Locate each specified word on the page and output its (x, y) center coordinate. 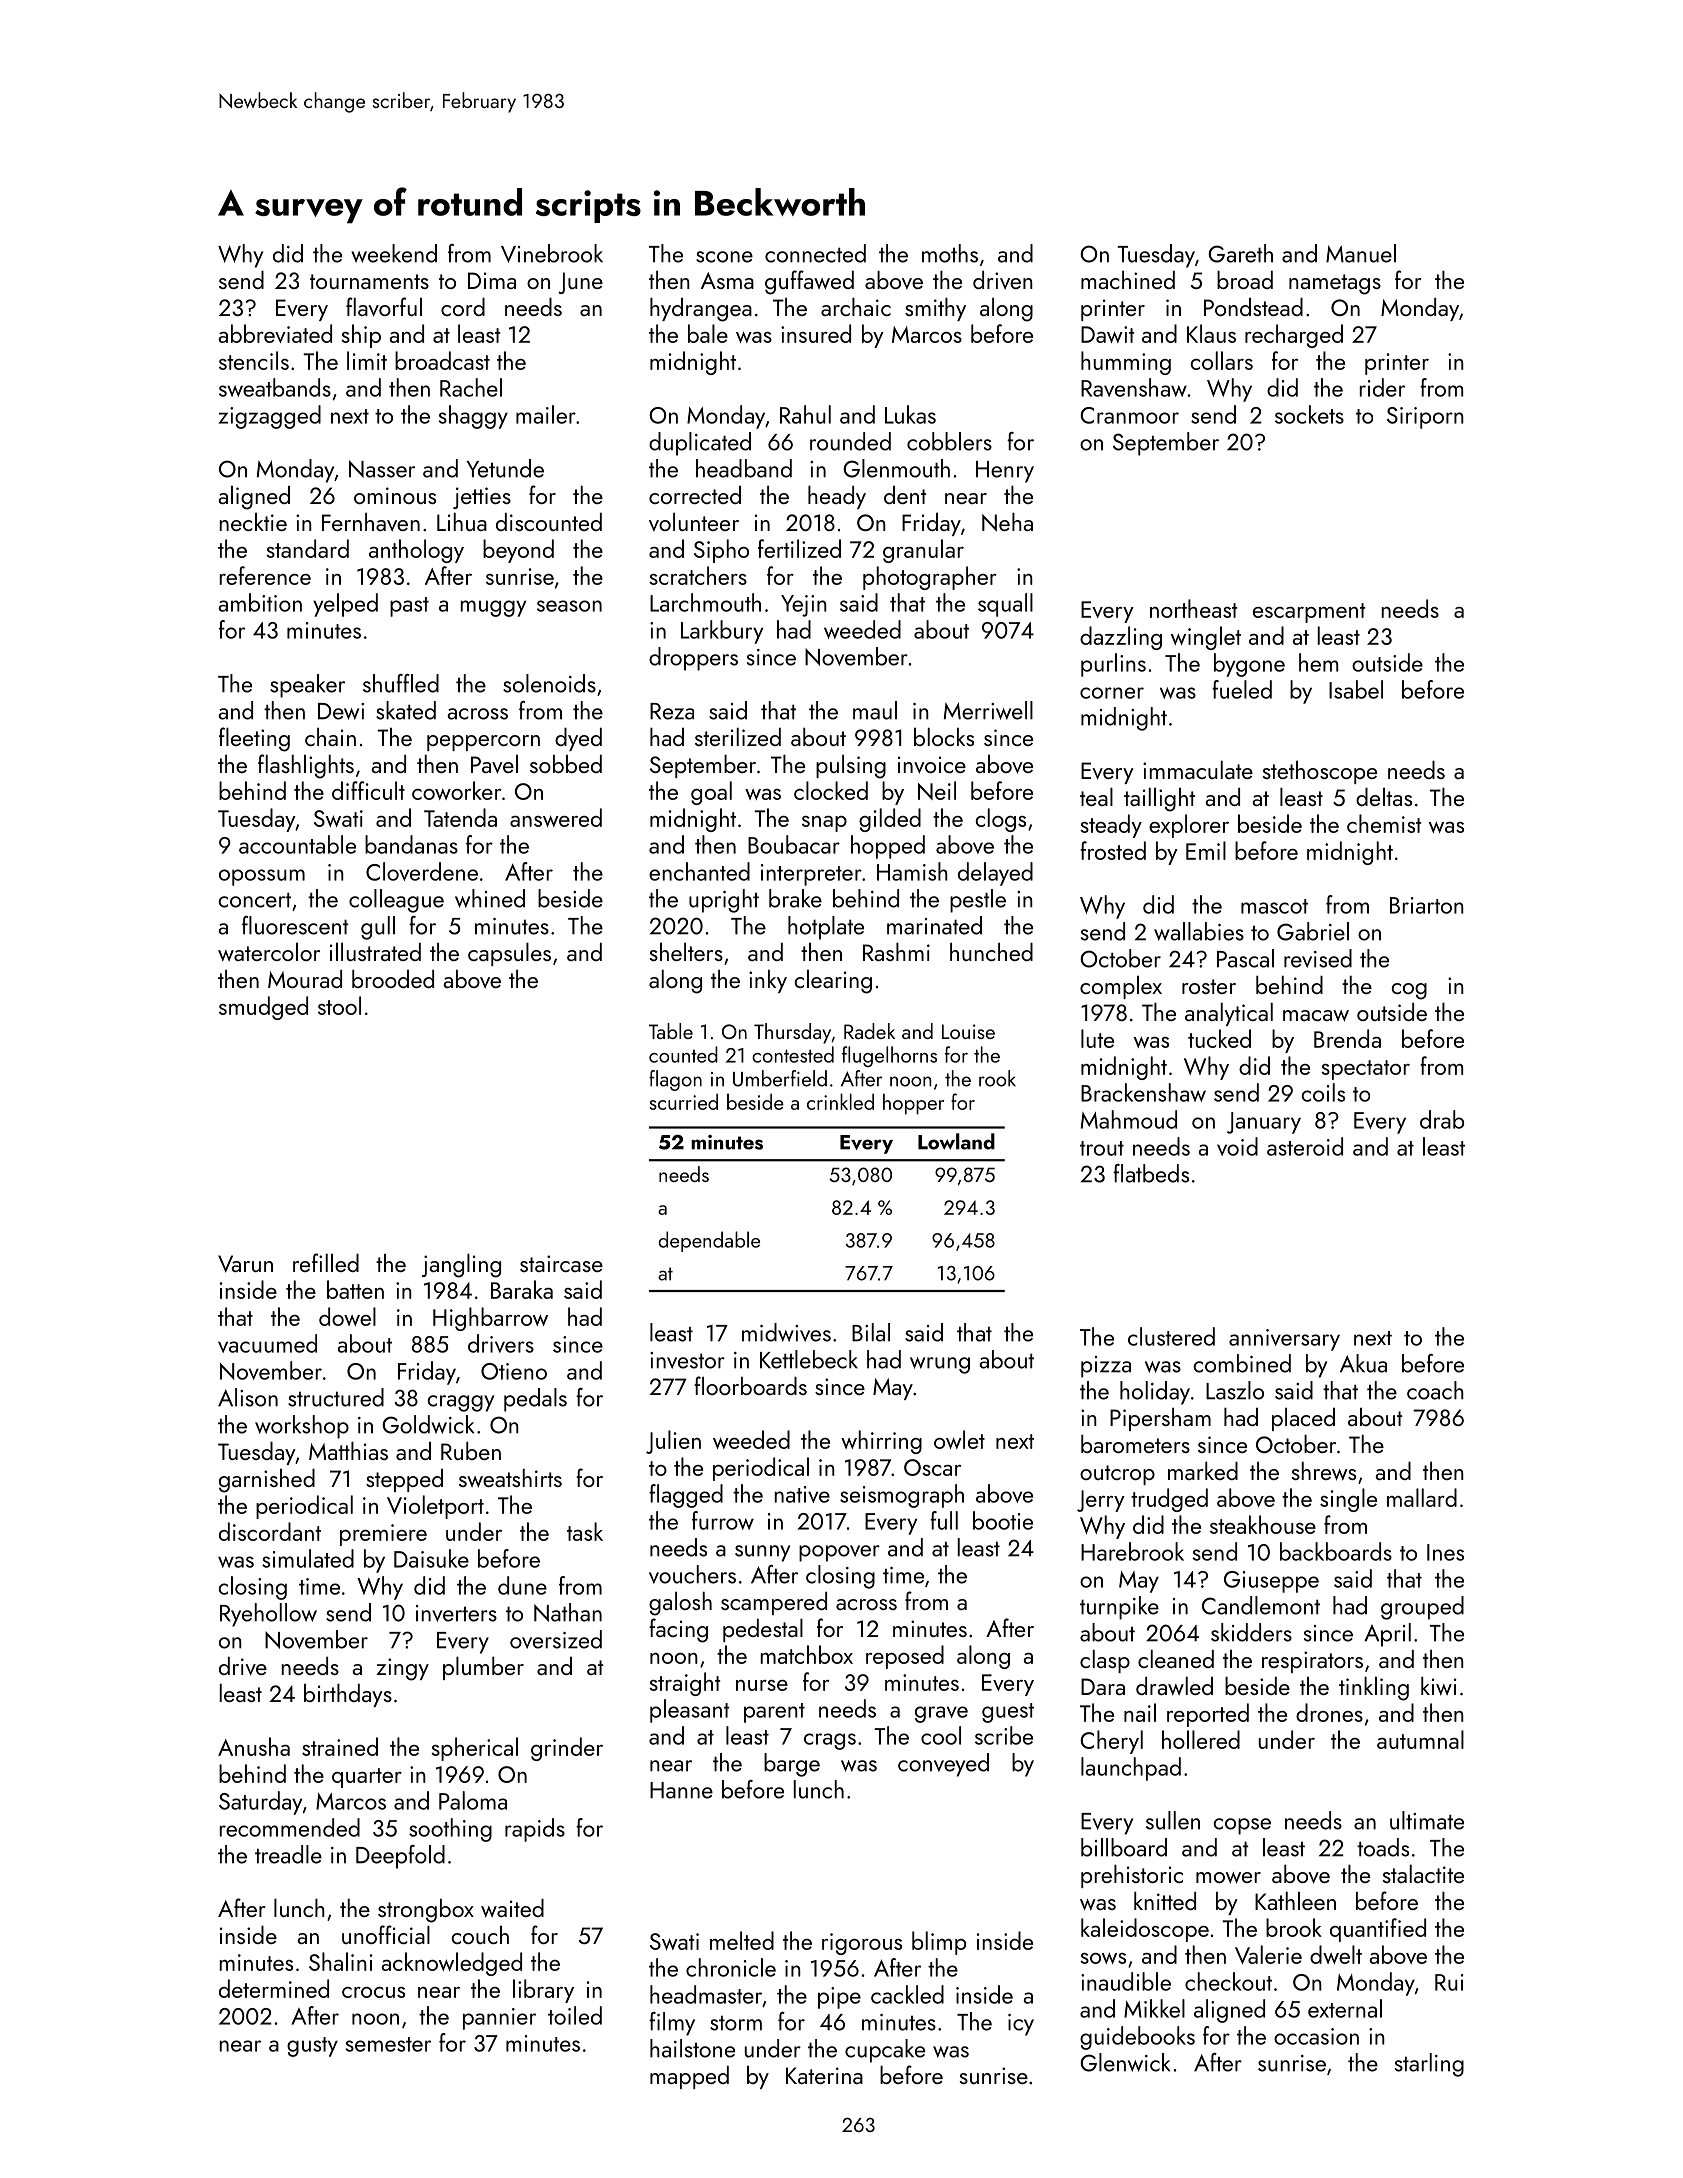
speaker (307, 686)
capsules (509, 954)
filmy (672, 2024)
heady (837, 497)
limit (367, 360)
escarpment (1309, 613)
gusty (312, 2047)
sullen (1173, 1820)
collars (1221, 360)
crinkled (840, 1101)
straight (685, 1684)
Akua (1363, 1363)
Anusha (254, 1746)
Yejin (804, 606)
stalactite (1423, 1874)
